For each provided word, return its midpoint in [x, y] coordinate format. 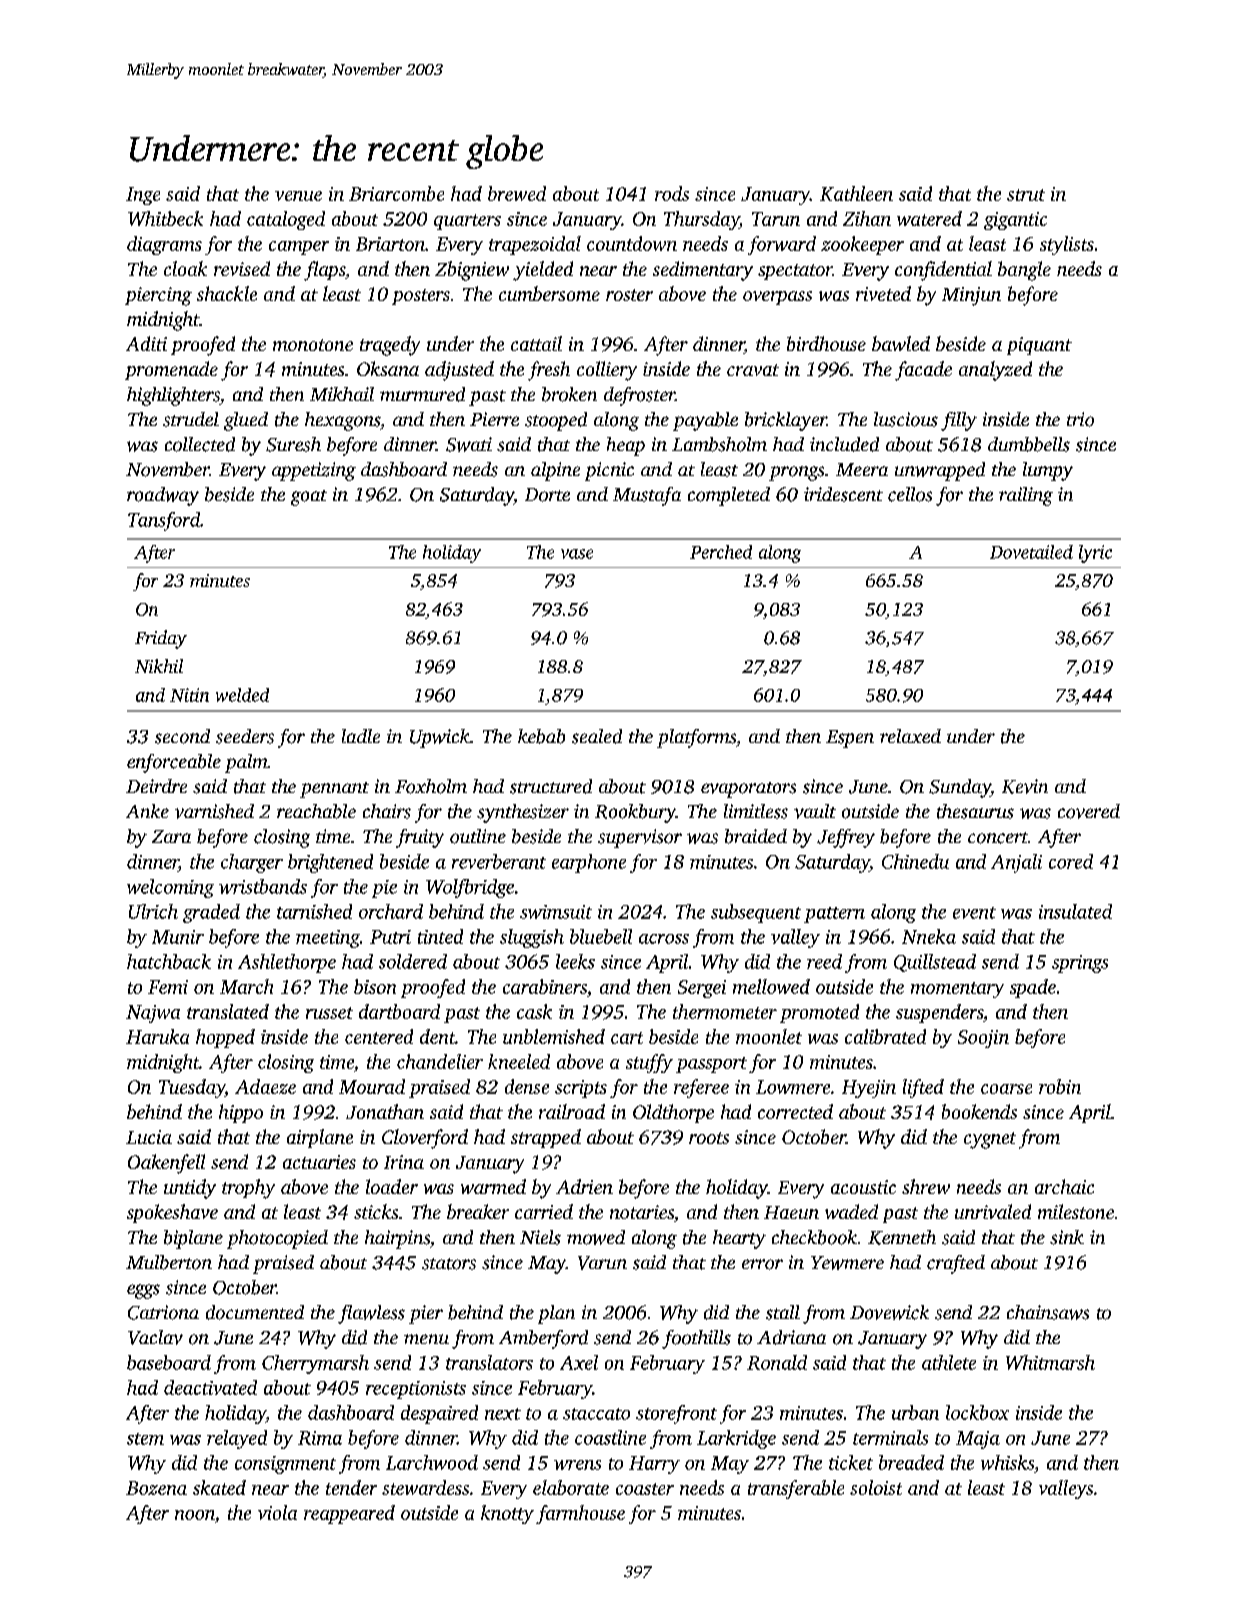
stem [145, 1439]
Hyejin [869, 1089]
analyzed [995, 371]
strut [1026, 195]
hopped [225, 1038]
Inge [143, 196]
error [762, 1264]
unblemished [554, 1036]
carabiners [545, 986]
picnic [609, 471]
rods [672, 193]
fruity [420, 838]
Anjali [1016, 863]
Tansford [164, 521]
